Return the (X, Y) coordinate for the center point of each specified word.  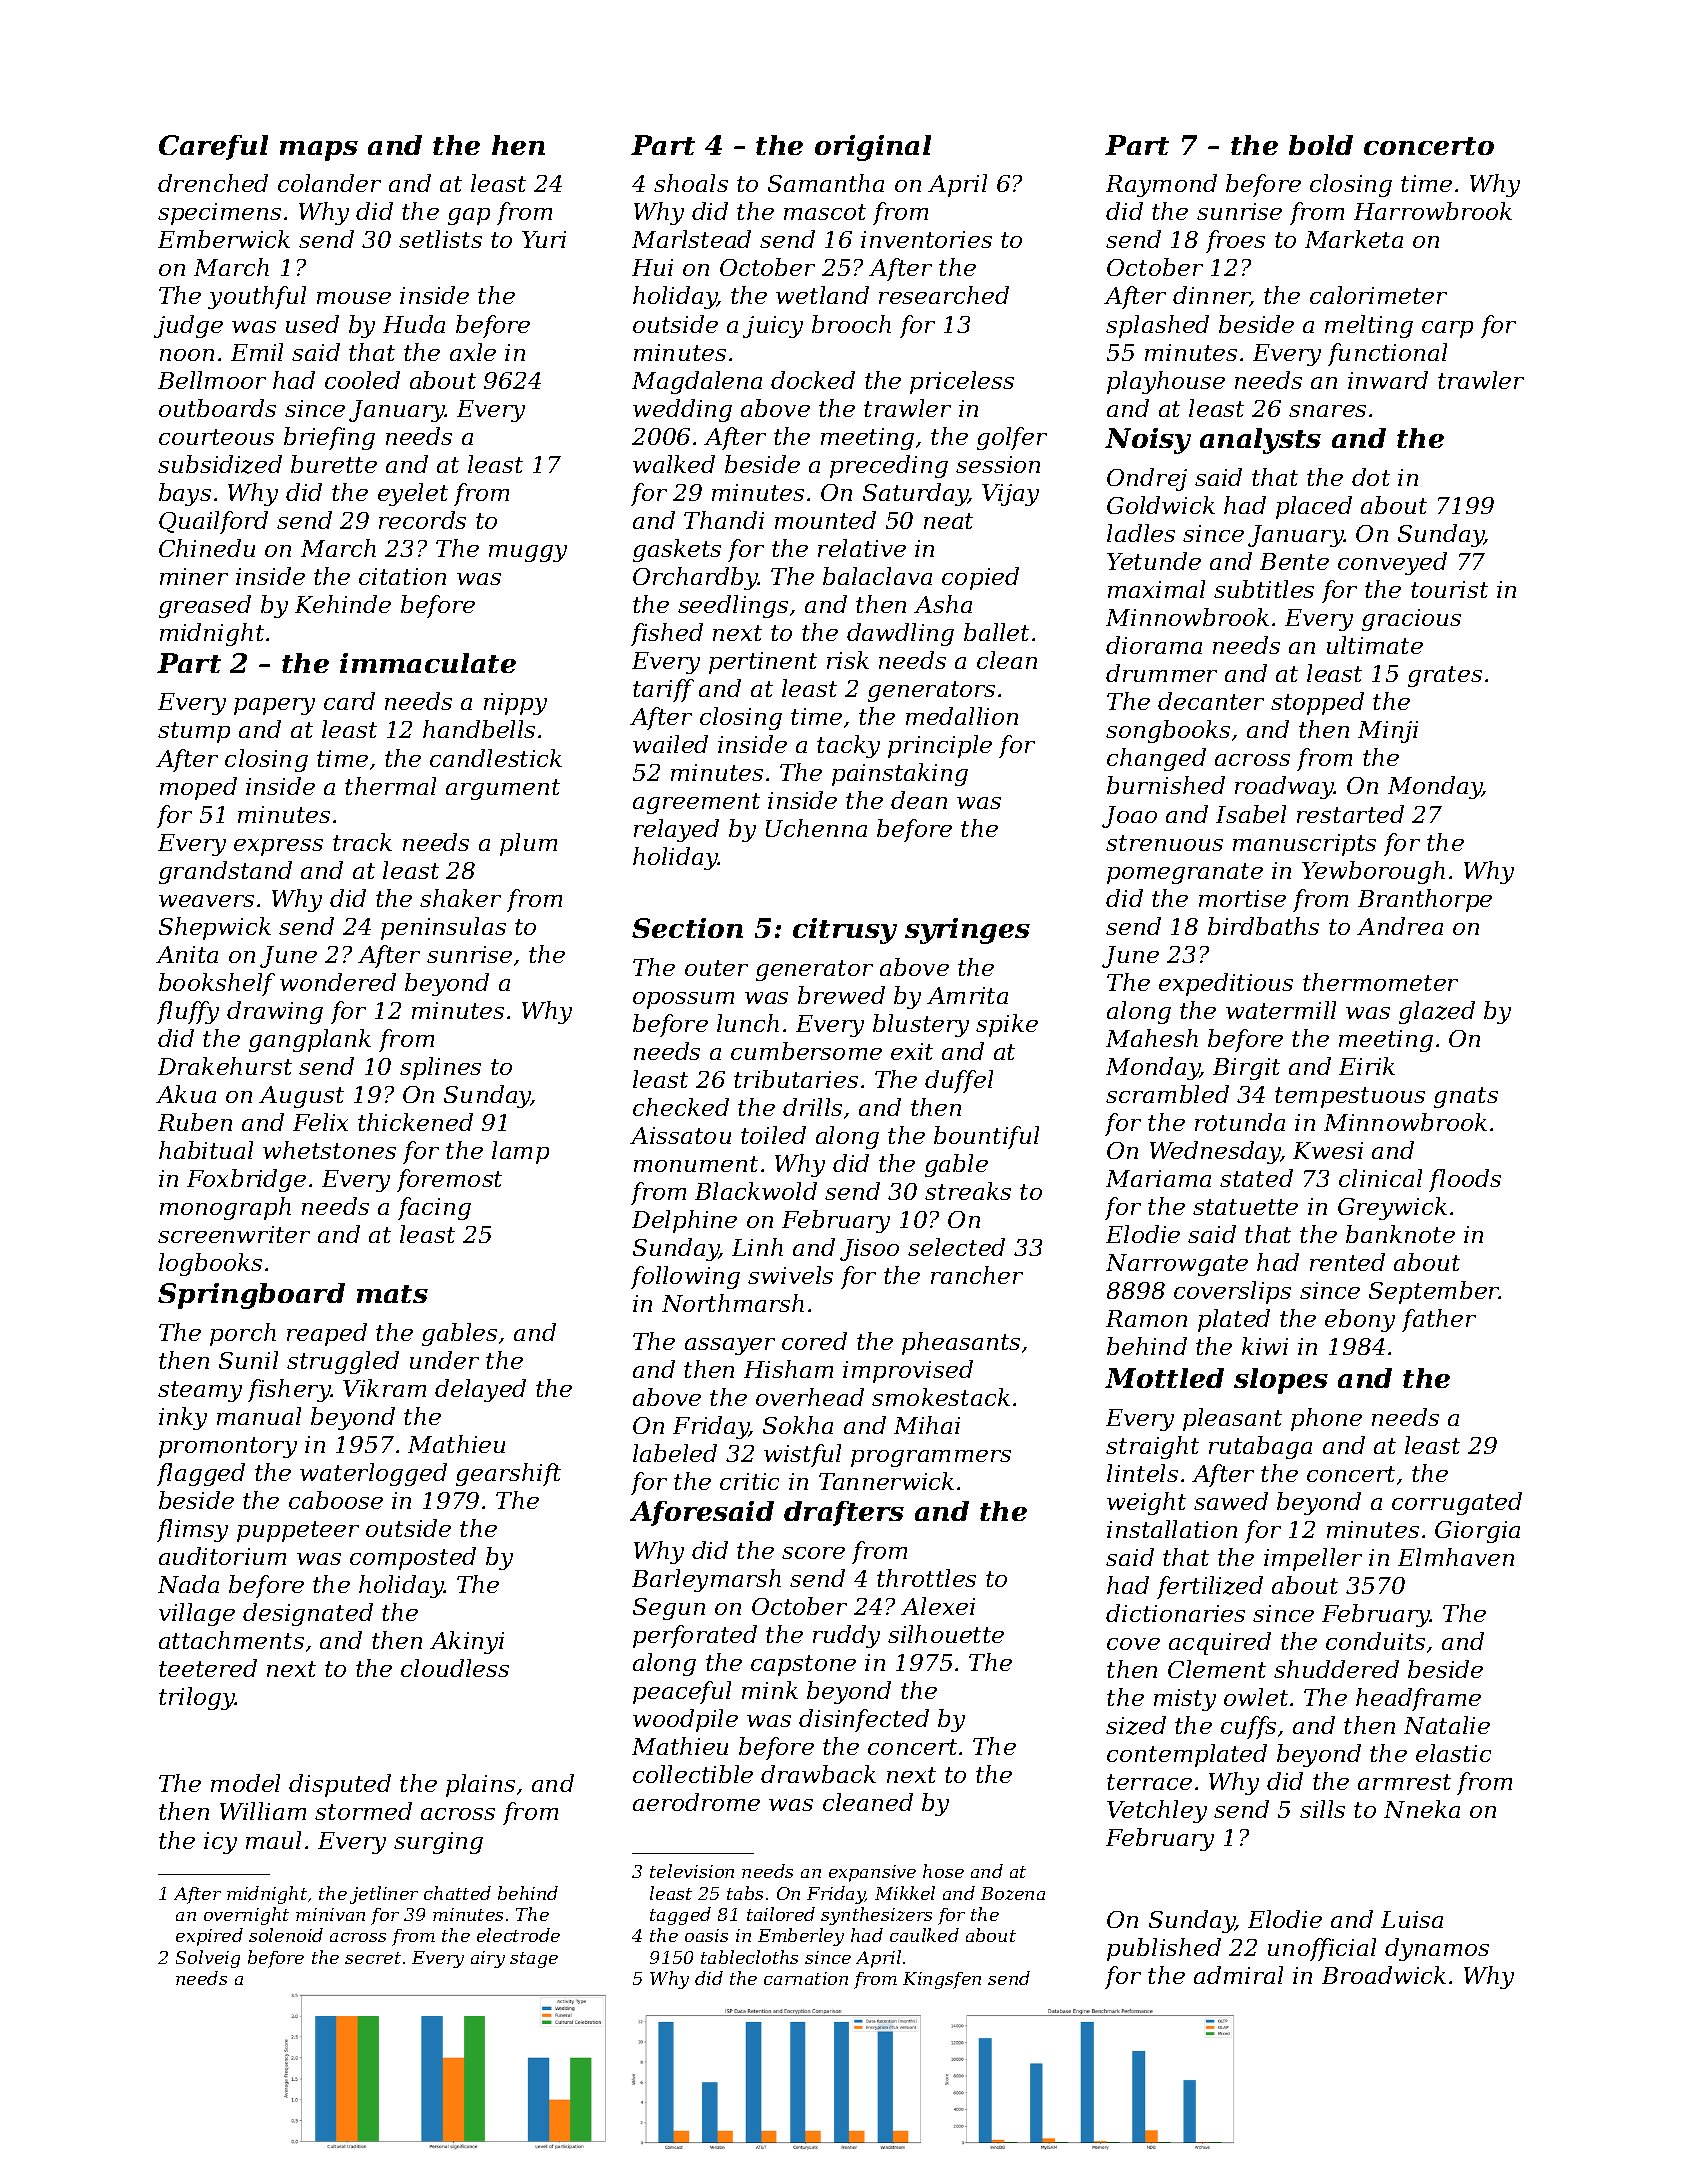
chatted (457, 1893)
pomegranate (1185, 873)
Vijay (1010, 495)
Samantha (826, 183)
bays (185, 494)
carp (1447, 329)
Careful (213, 147)
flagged (201, 1474)
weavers (206, 901)
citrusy (845, 931)
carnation (806, 1978)
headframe (1418, 1699)
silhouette (946, 1634)
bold (1321, 145)
